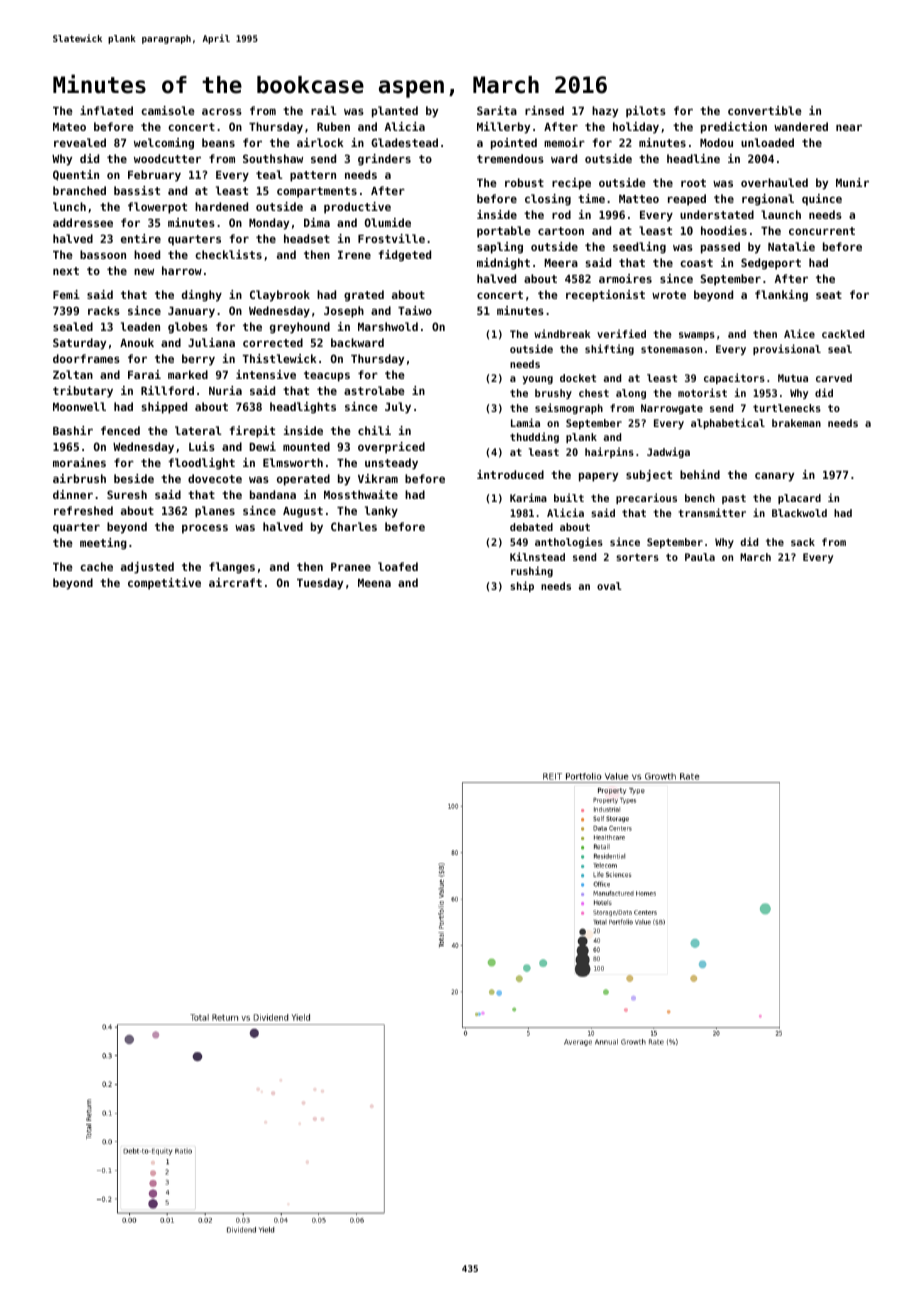  I want to click on windbreak, so click(562, 333).
